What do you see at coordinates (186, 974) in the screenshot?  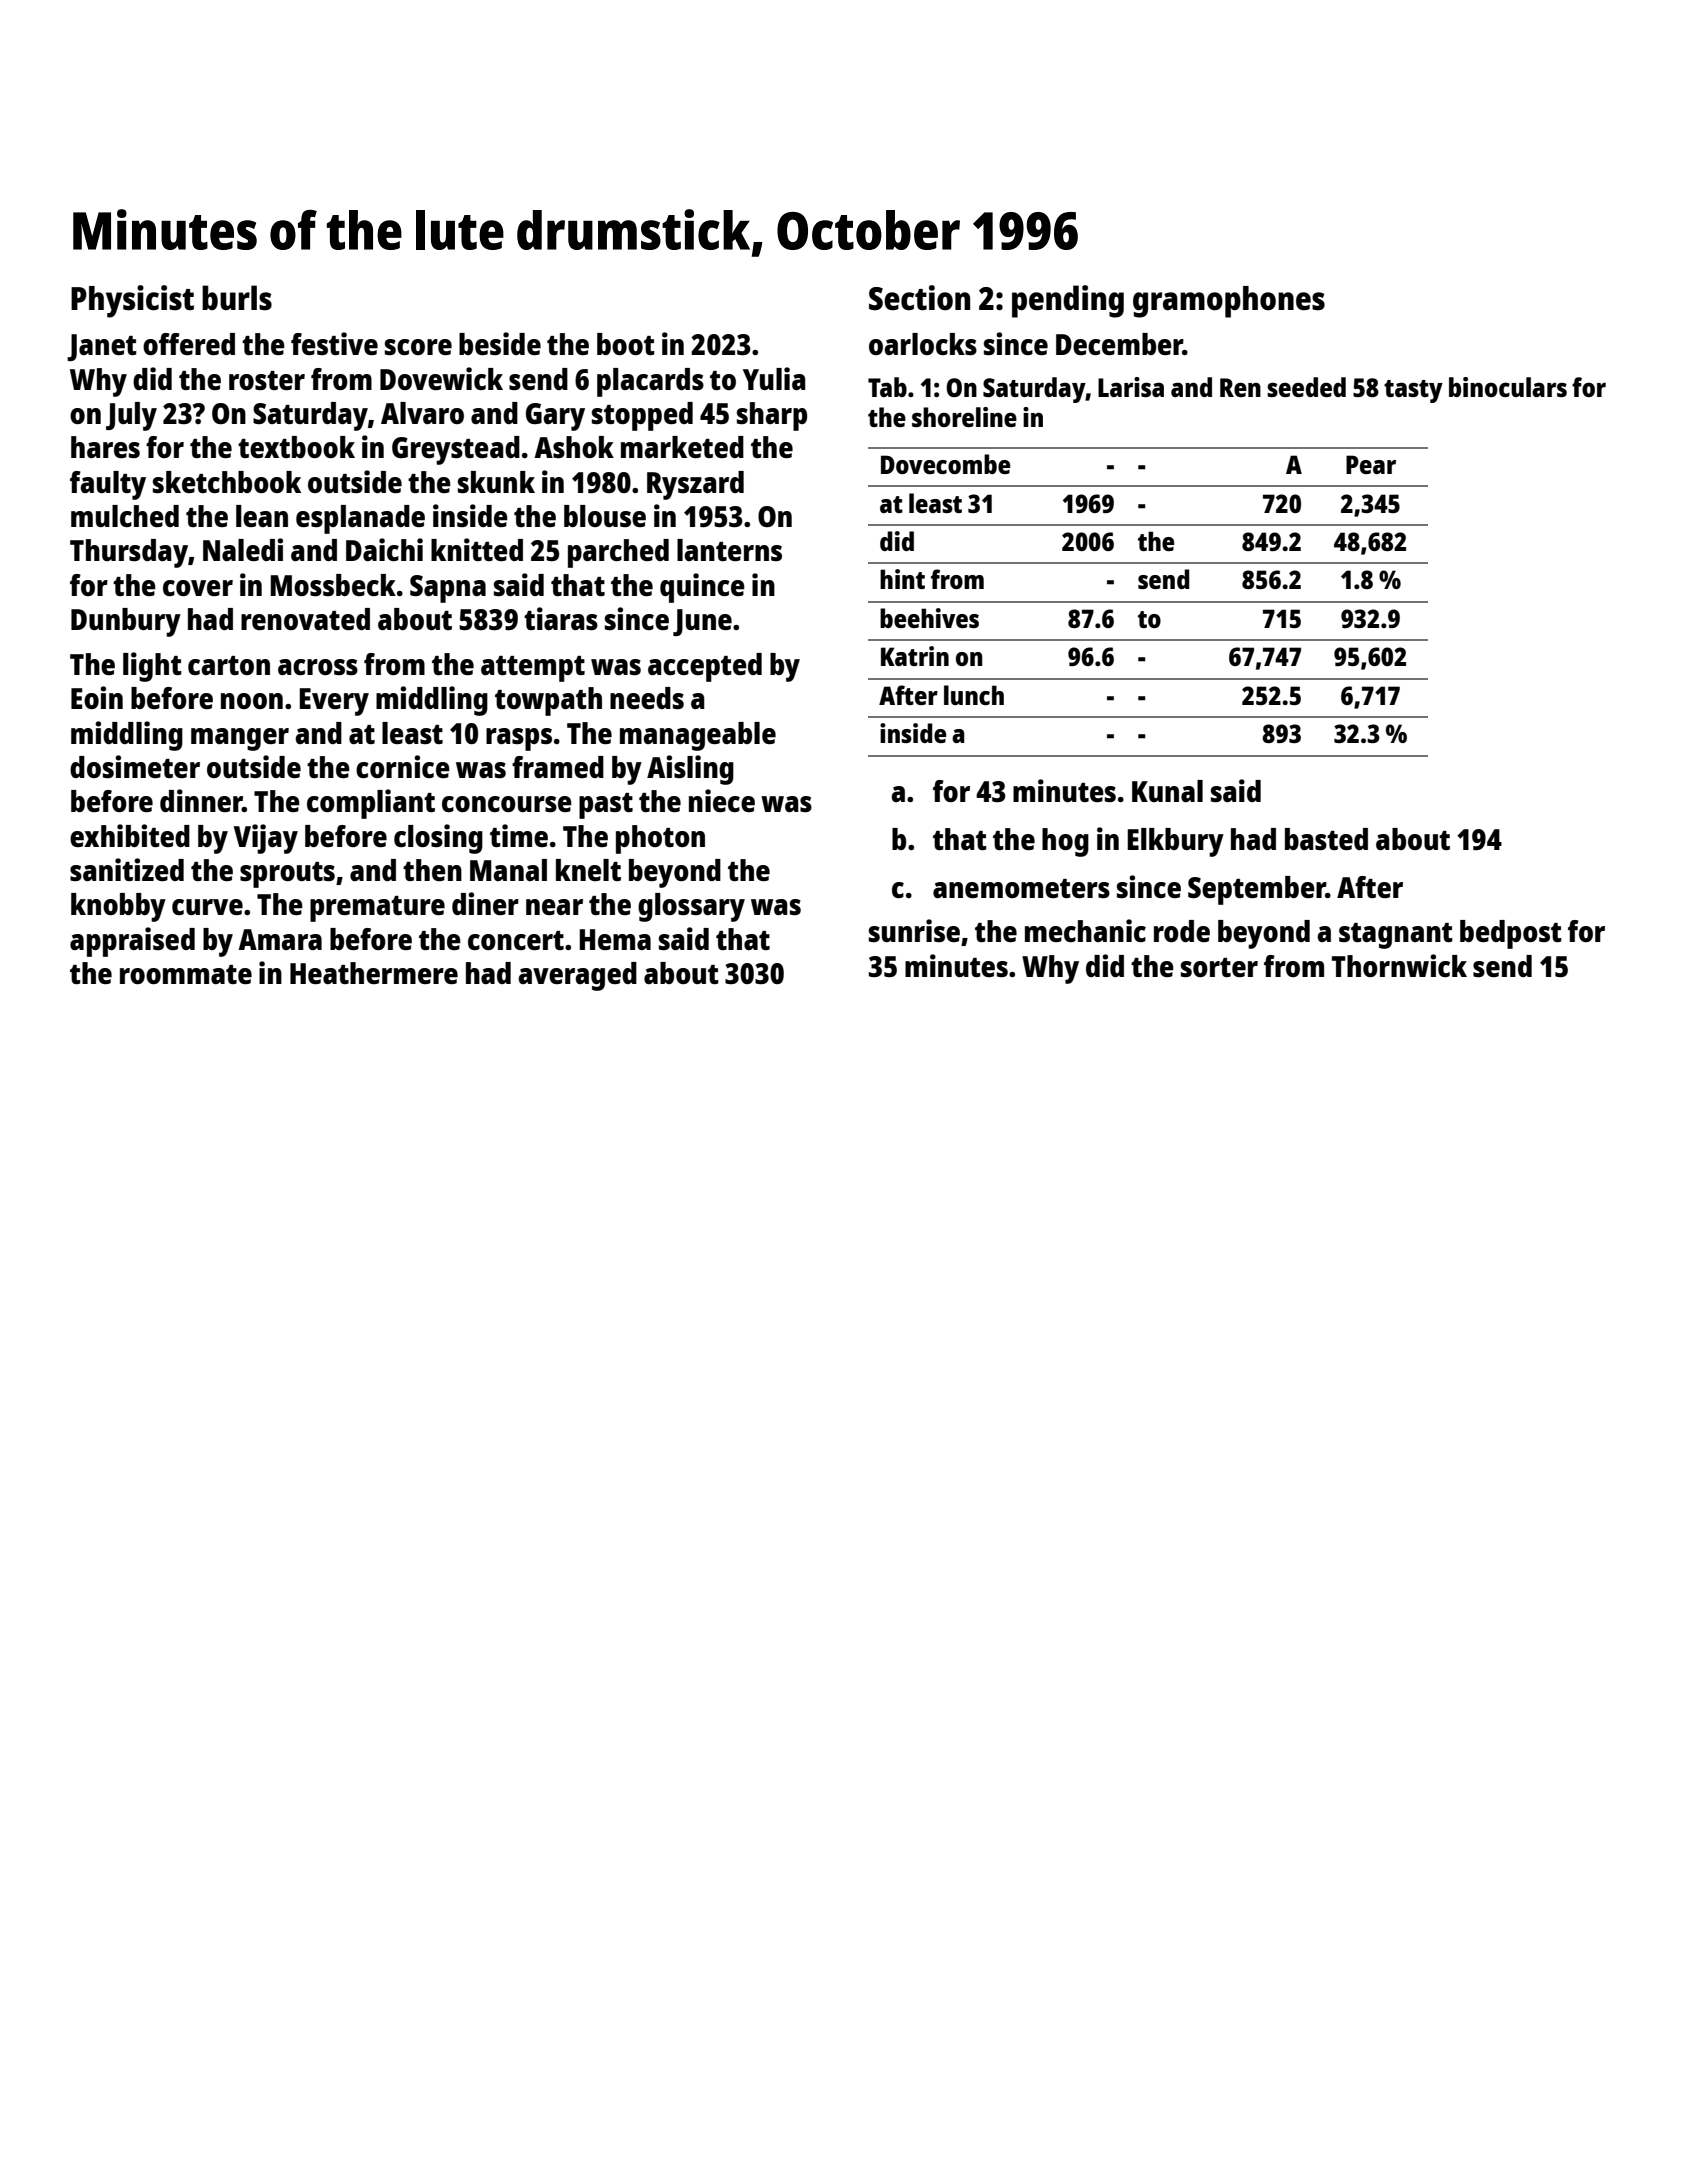 I see `roommate` at bounding box center [186, 974].
